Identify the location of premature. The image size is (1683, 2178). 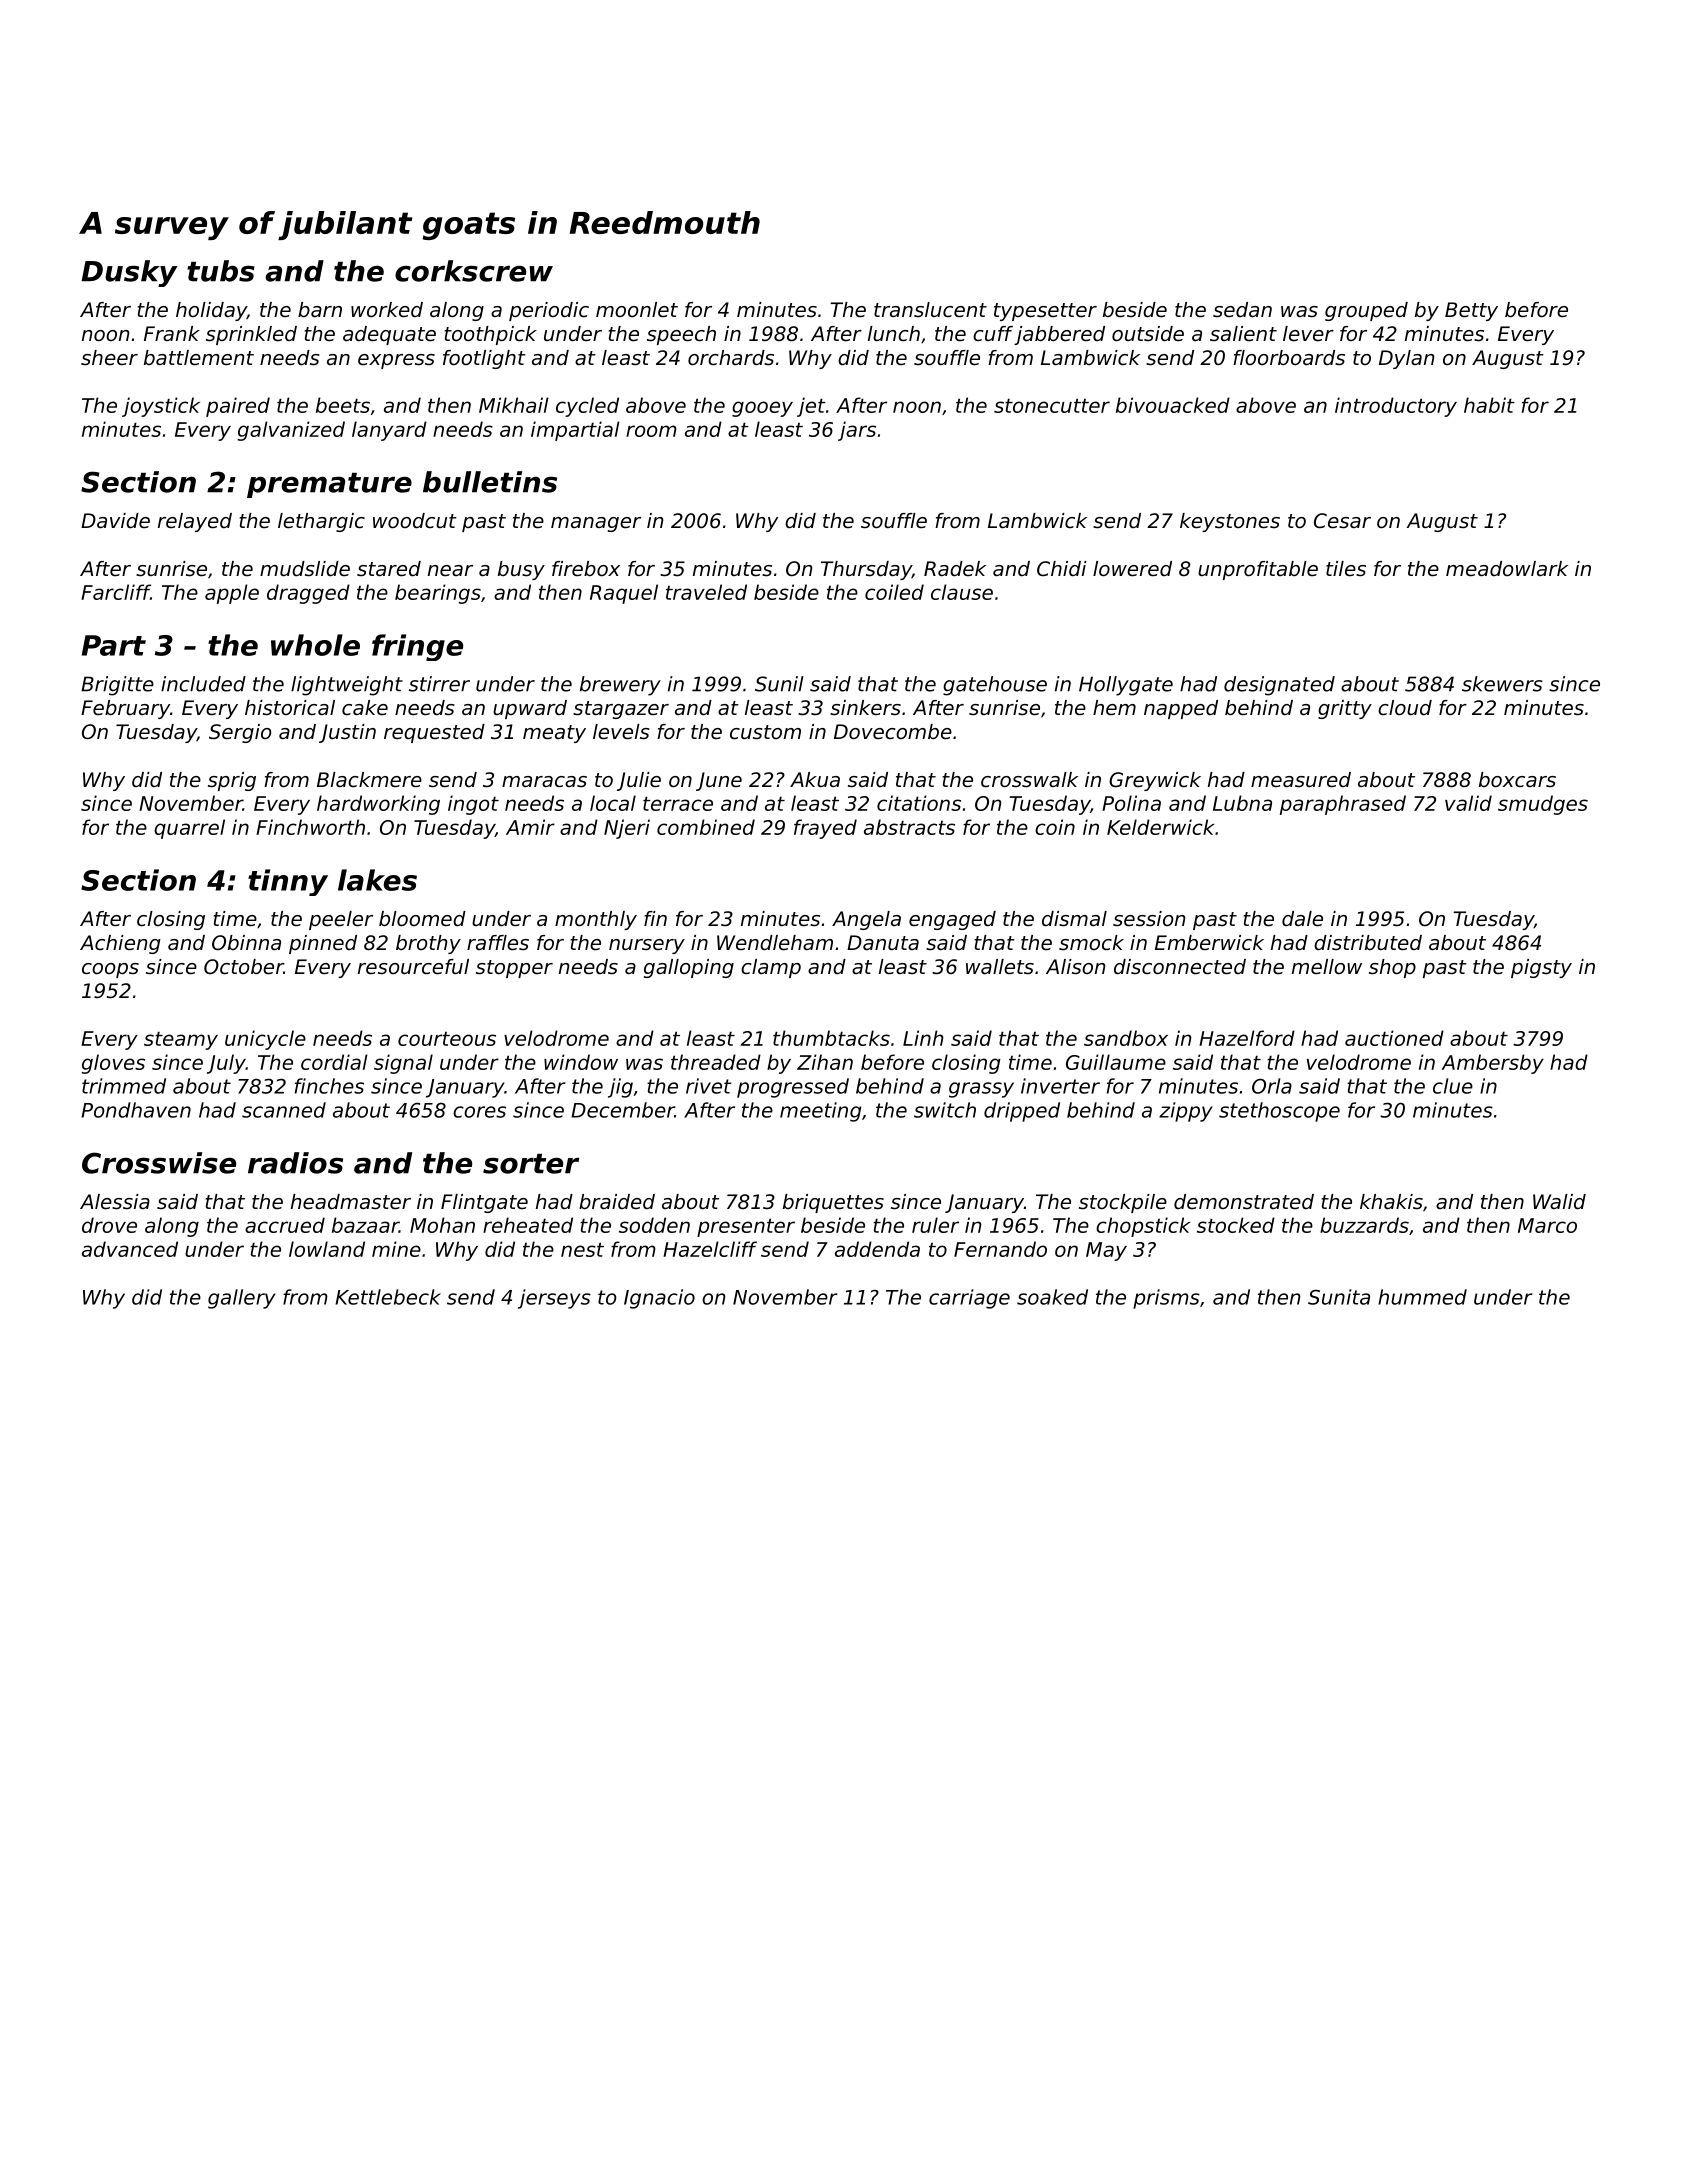
(329, 485).
